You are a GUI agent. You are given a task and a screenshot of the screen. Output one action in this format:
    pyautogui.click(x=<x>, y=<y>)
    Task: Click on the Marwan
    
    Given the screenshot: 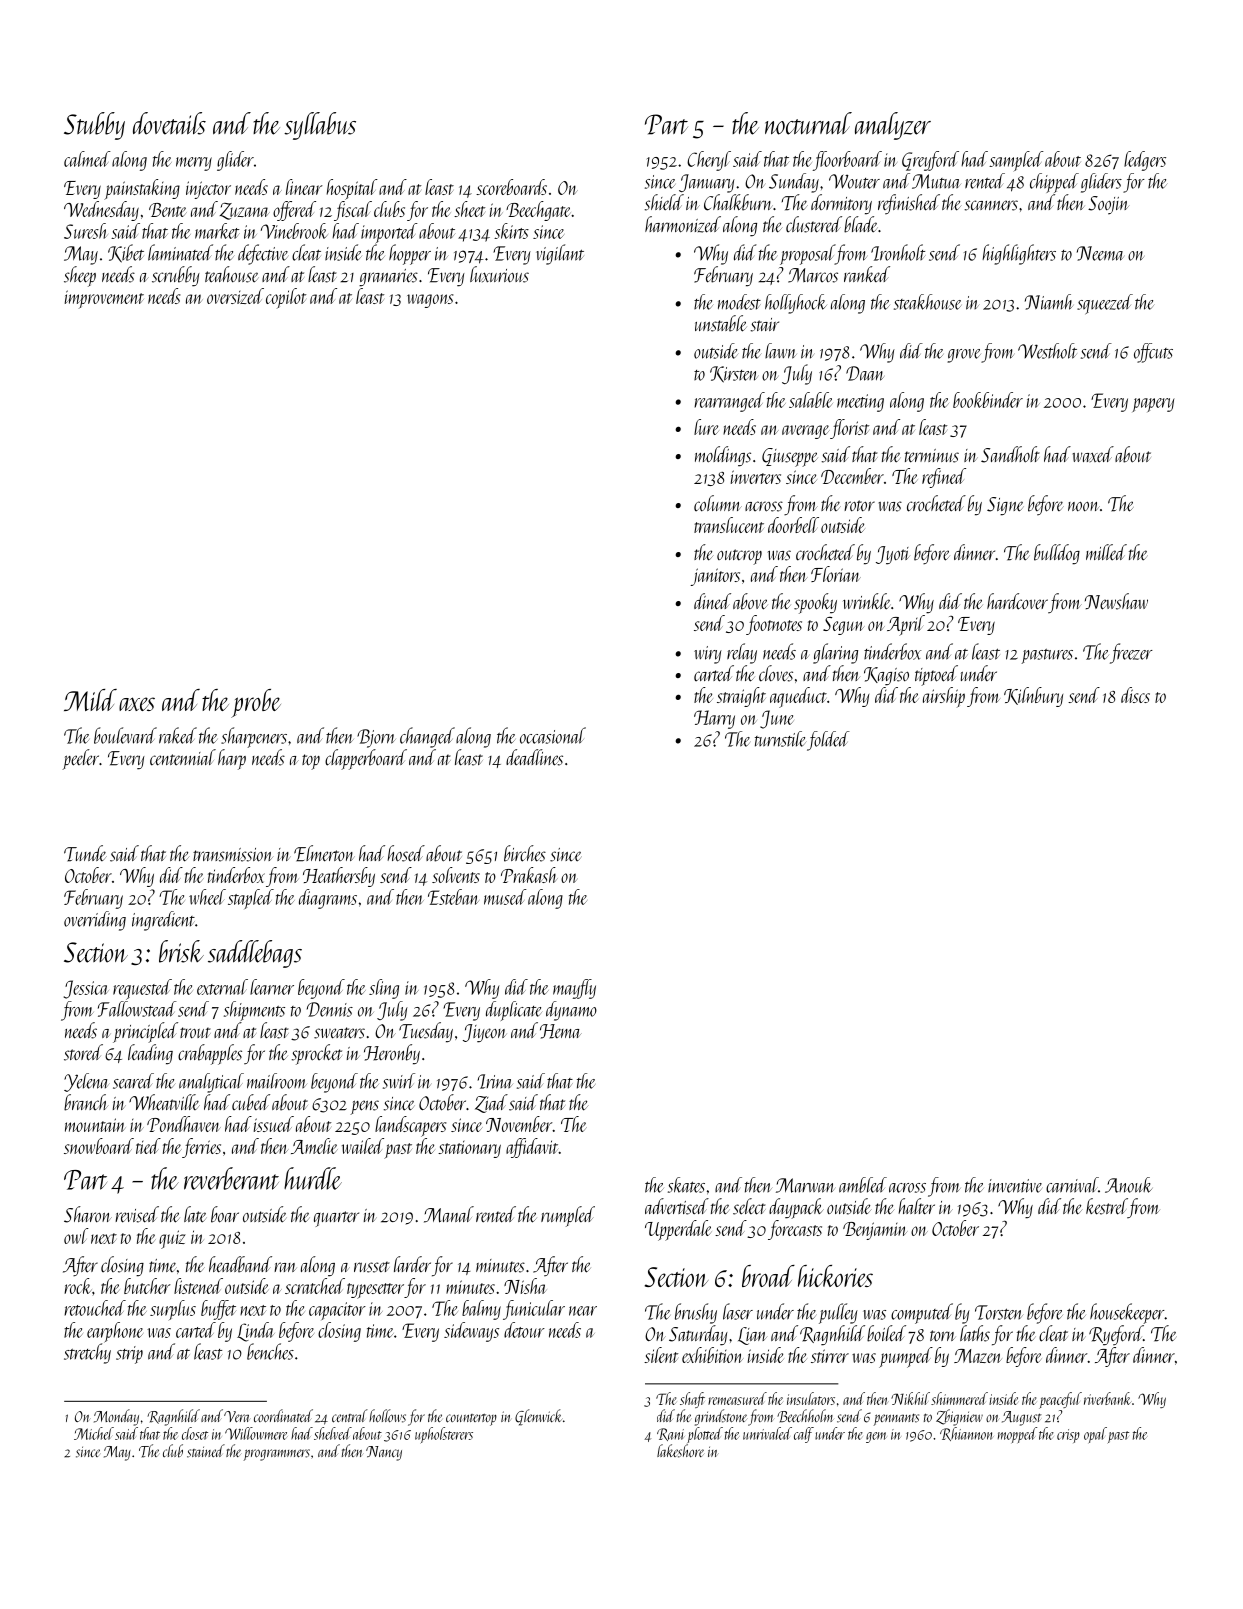 What is the action you would take?
    pyautogui.click(x=805, y=1185)
